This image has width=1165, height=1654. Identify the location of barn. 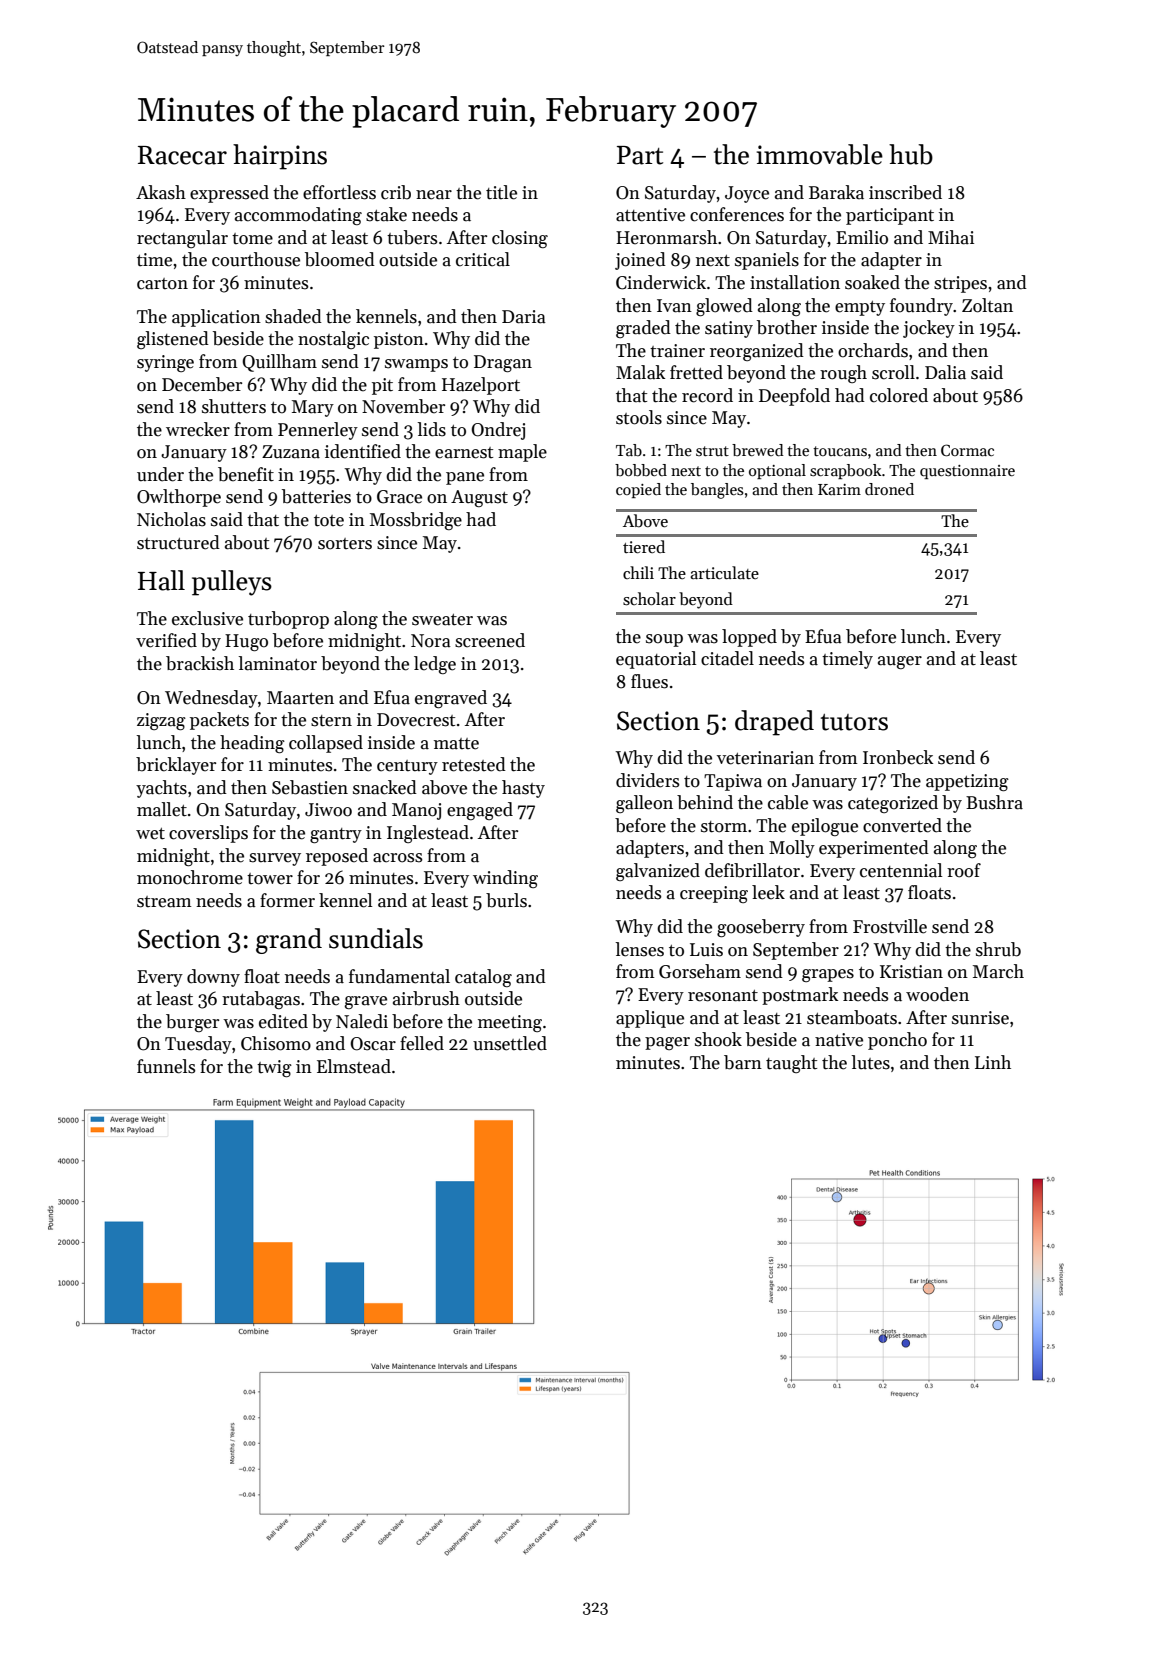
(743, 1062).
